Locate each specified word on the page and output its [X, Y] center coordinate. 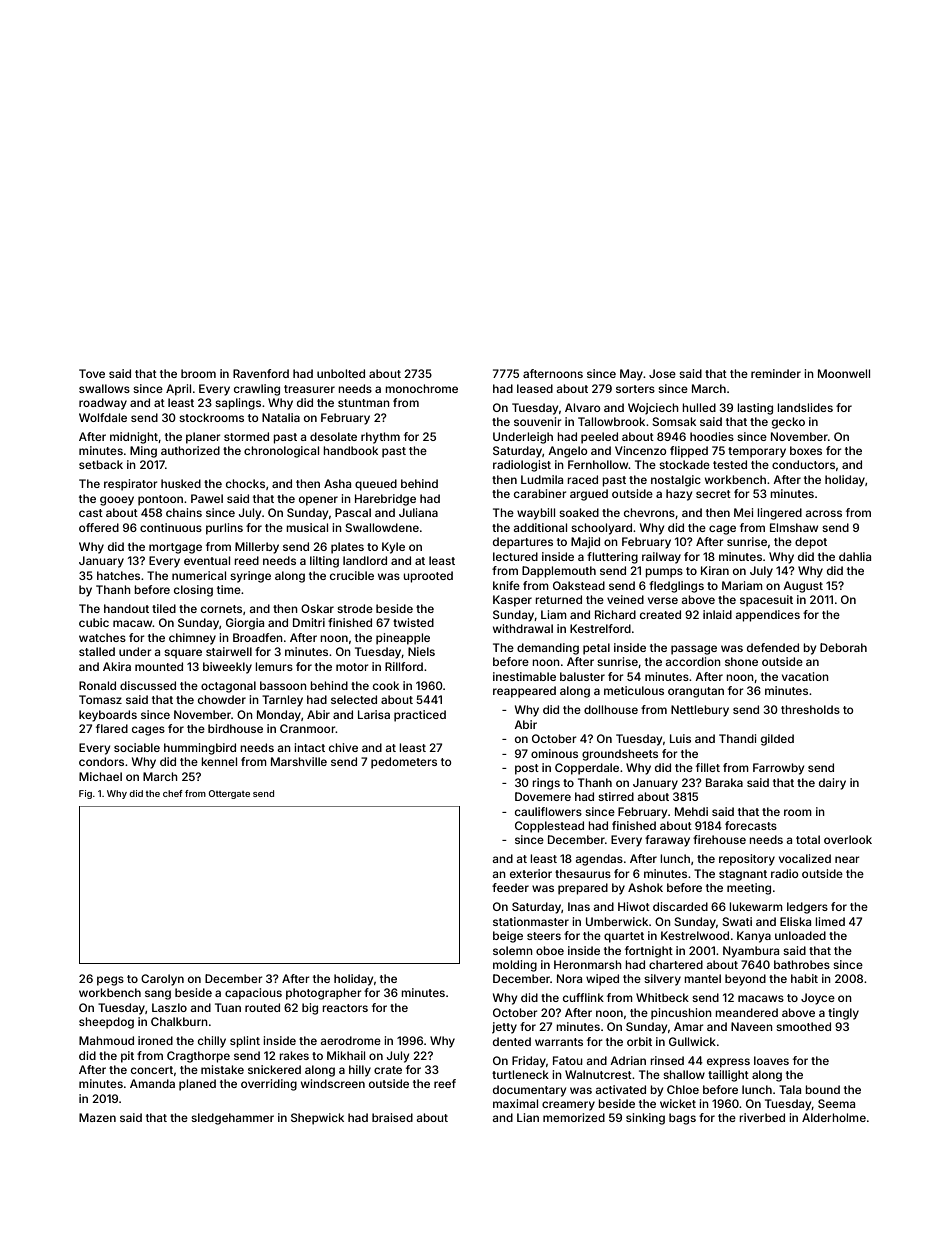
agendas [599, 860]
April [178, 390]
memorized [574, 1117]
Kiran [715, 570]
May [631, 375]
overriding [269, 1085]
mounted [159, 666]
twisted [413, 622]
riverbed [762, 1117]
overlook [848, 839]
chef [173, 793]
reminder [776, 373]
